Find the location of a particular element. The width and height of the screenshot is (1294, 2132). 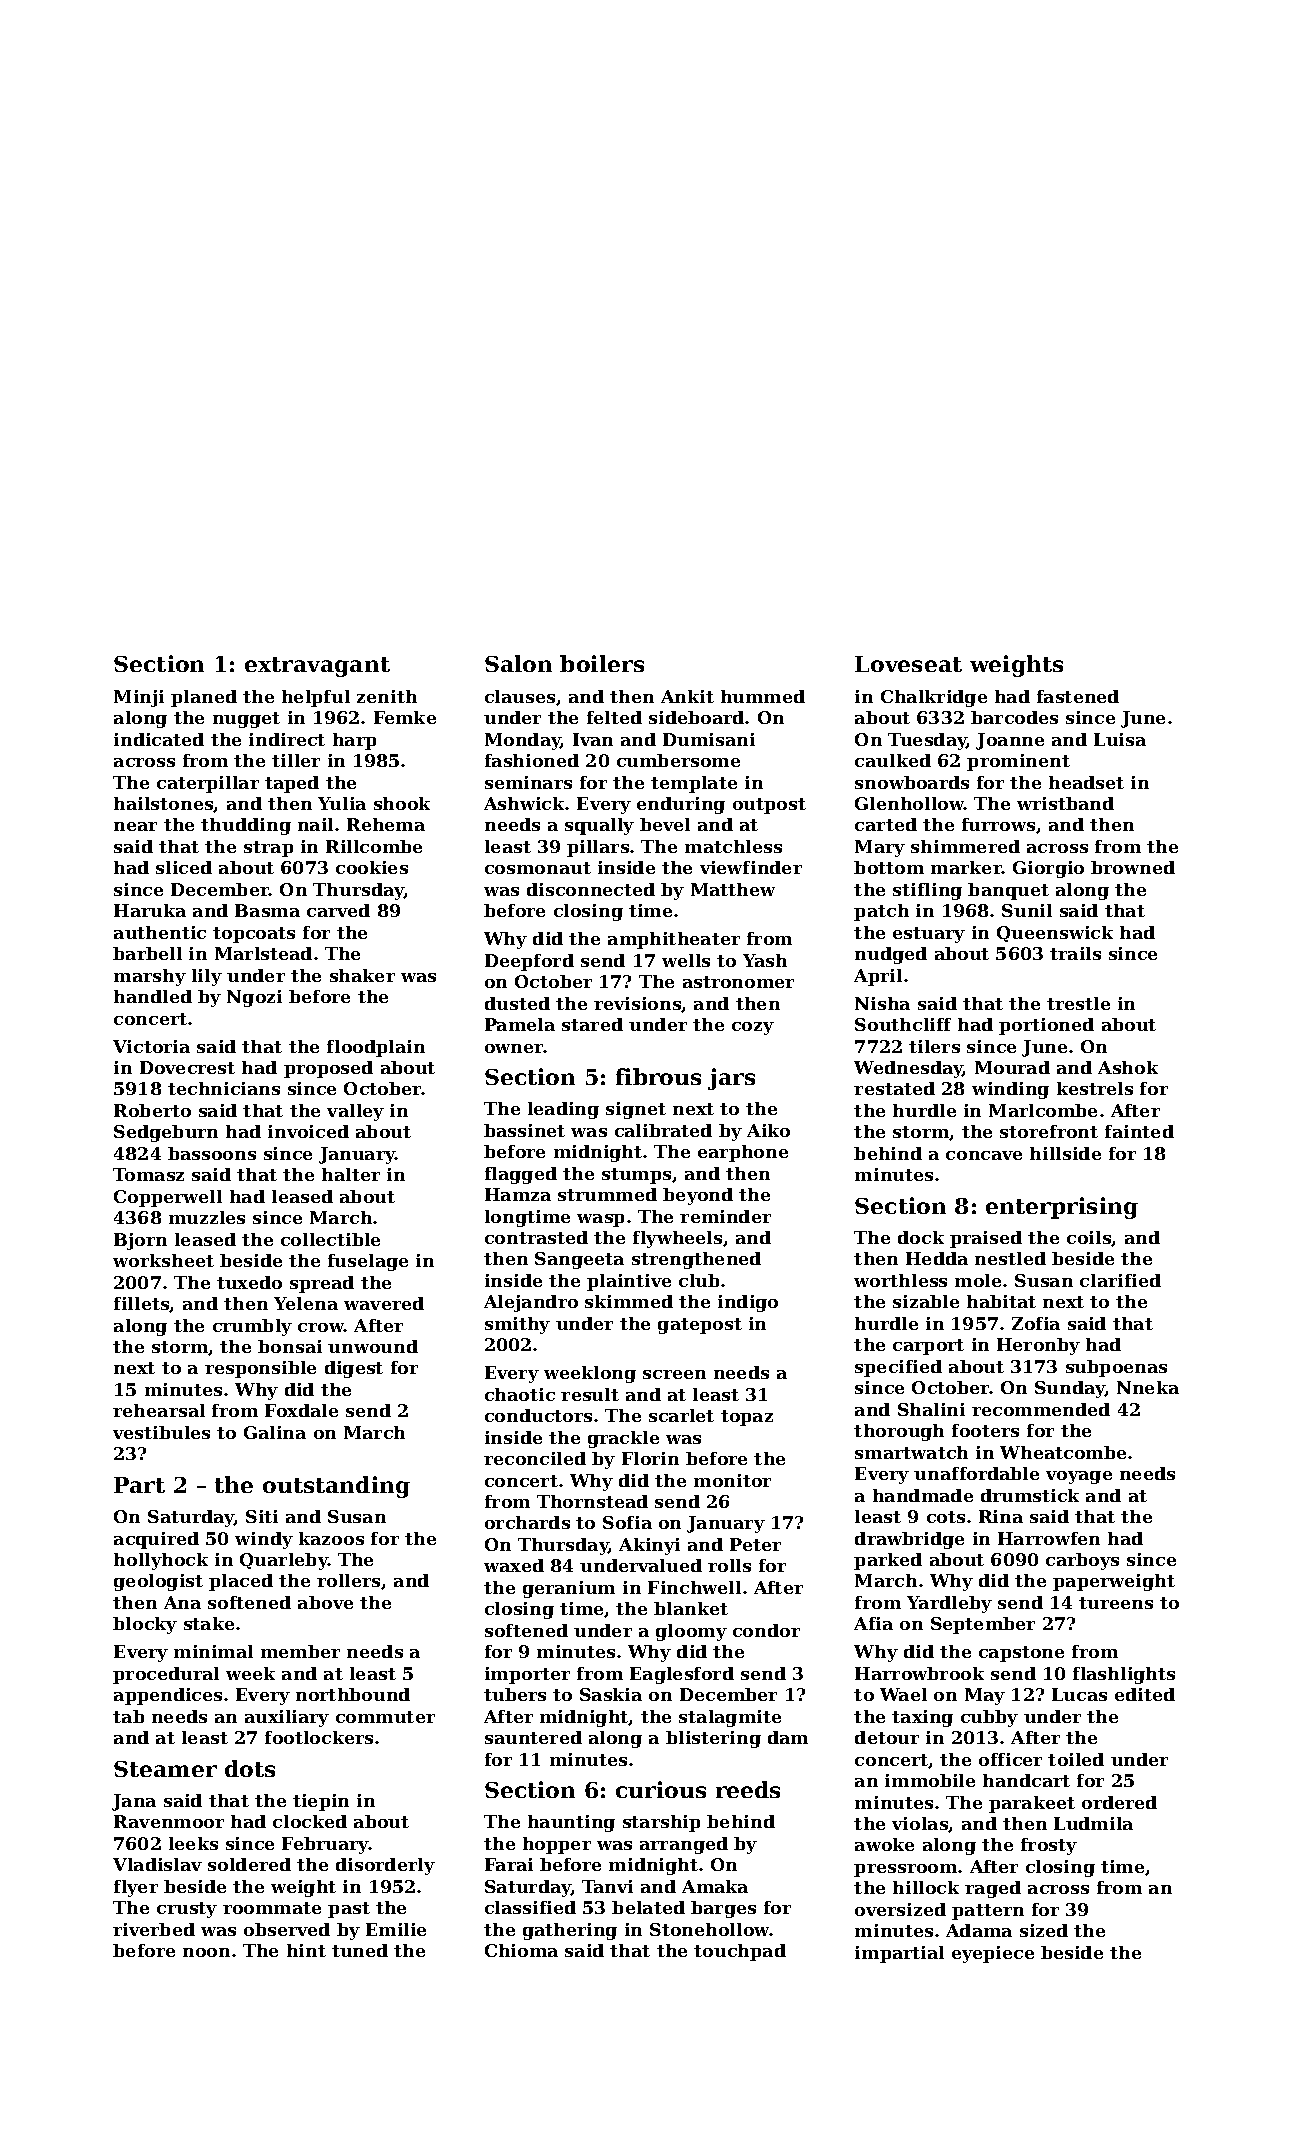

noon is located at coordinates (206, 1952).
